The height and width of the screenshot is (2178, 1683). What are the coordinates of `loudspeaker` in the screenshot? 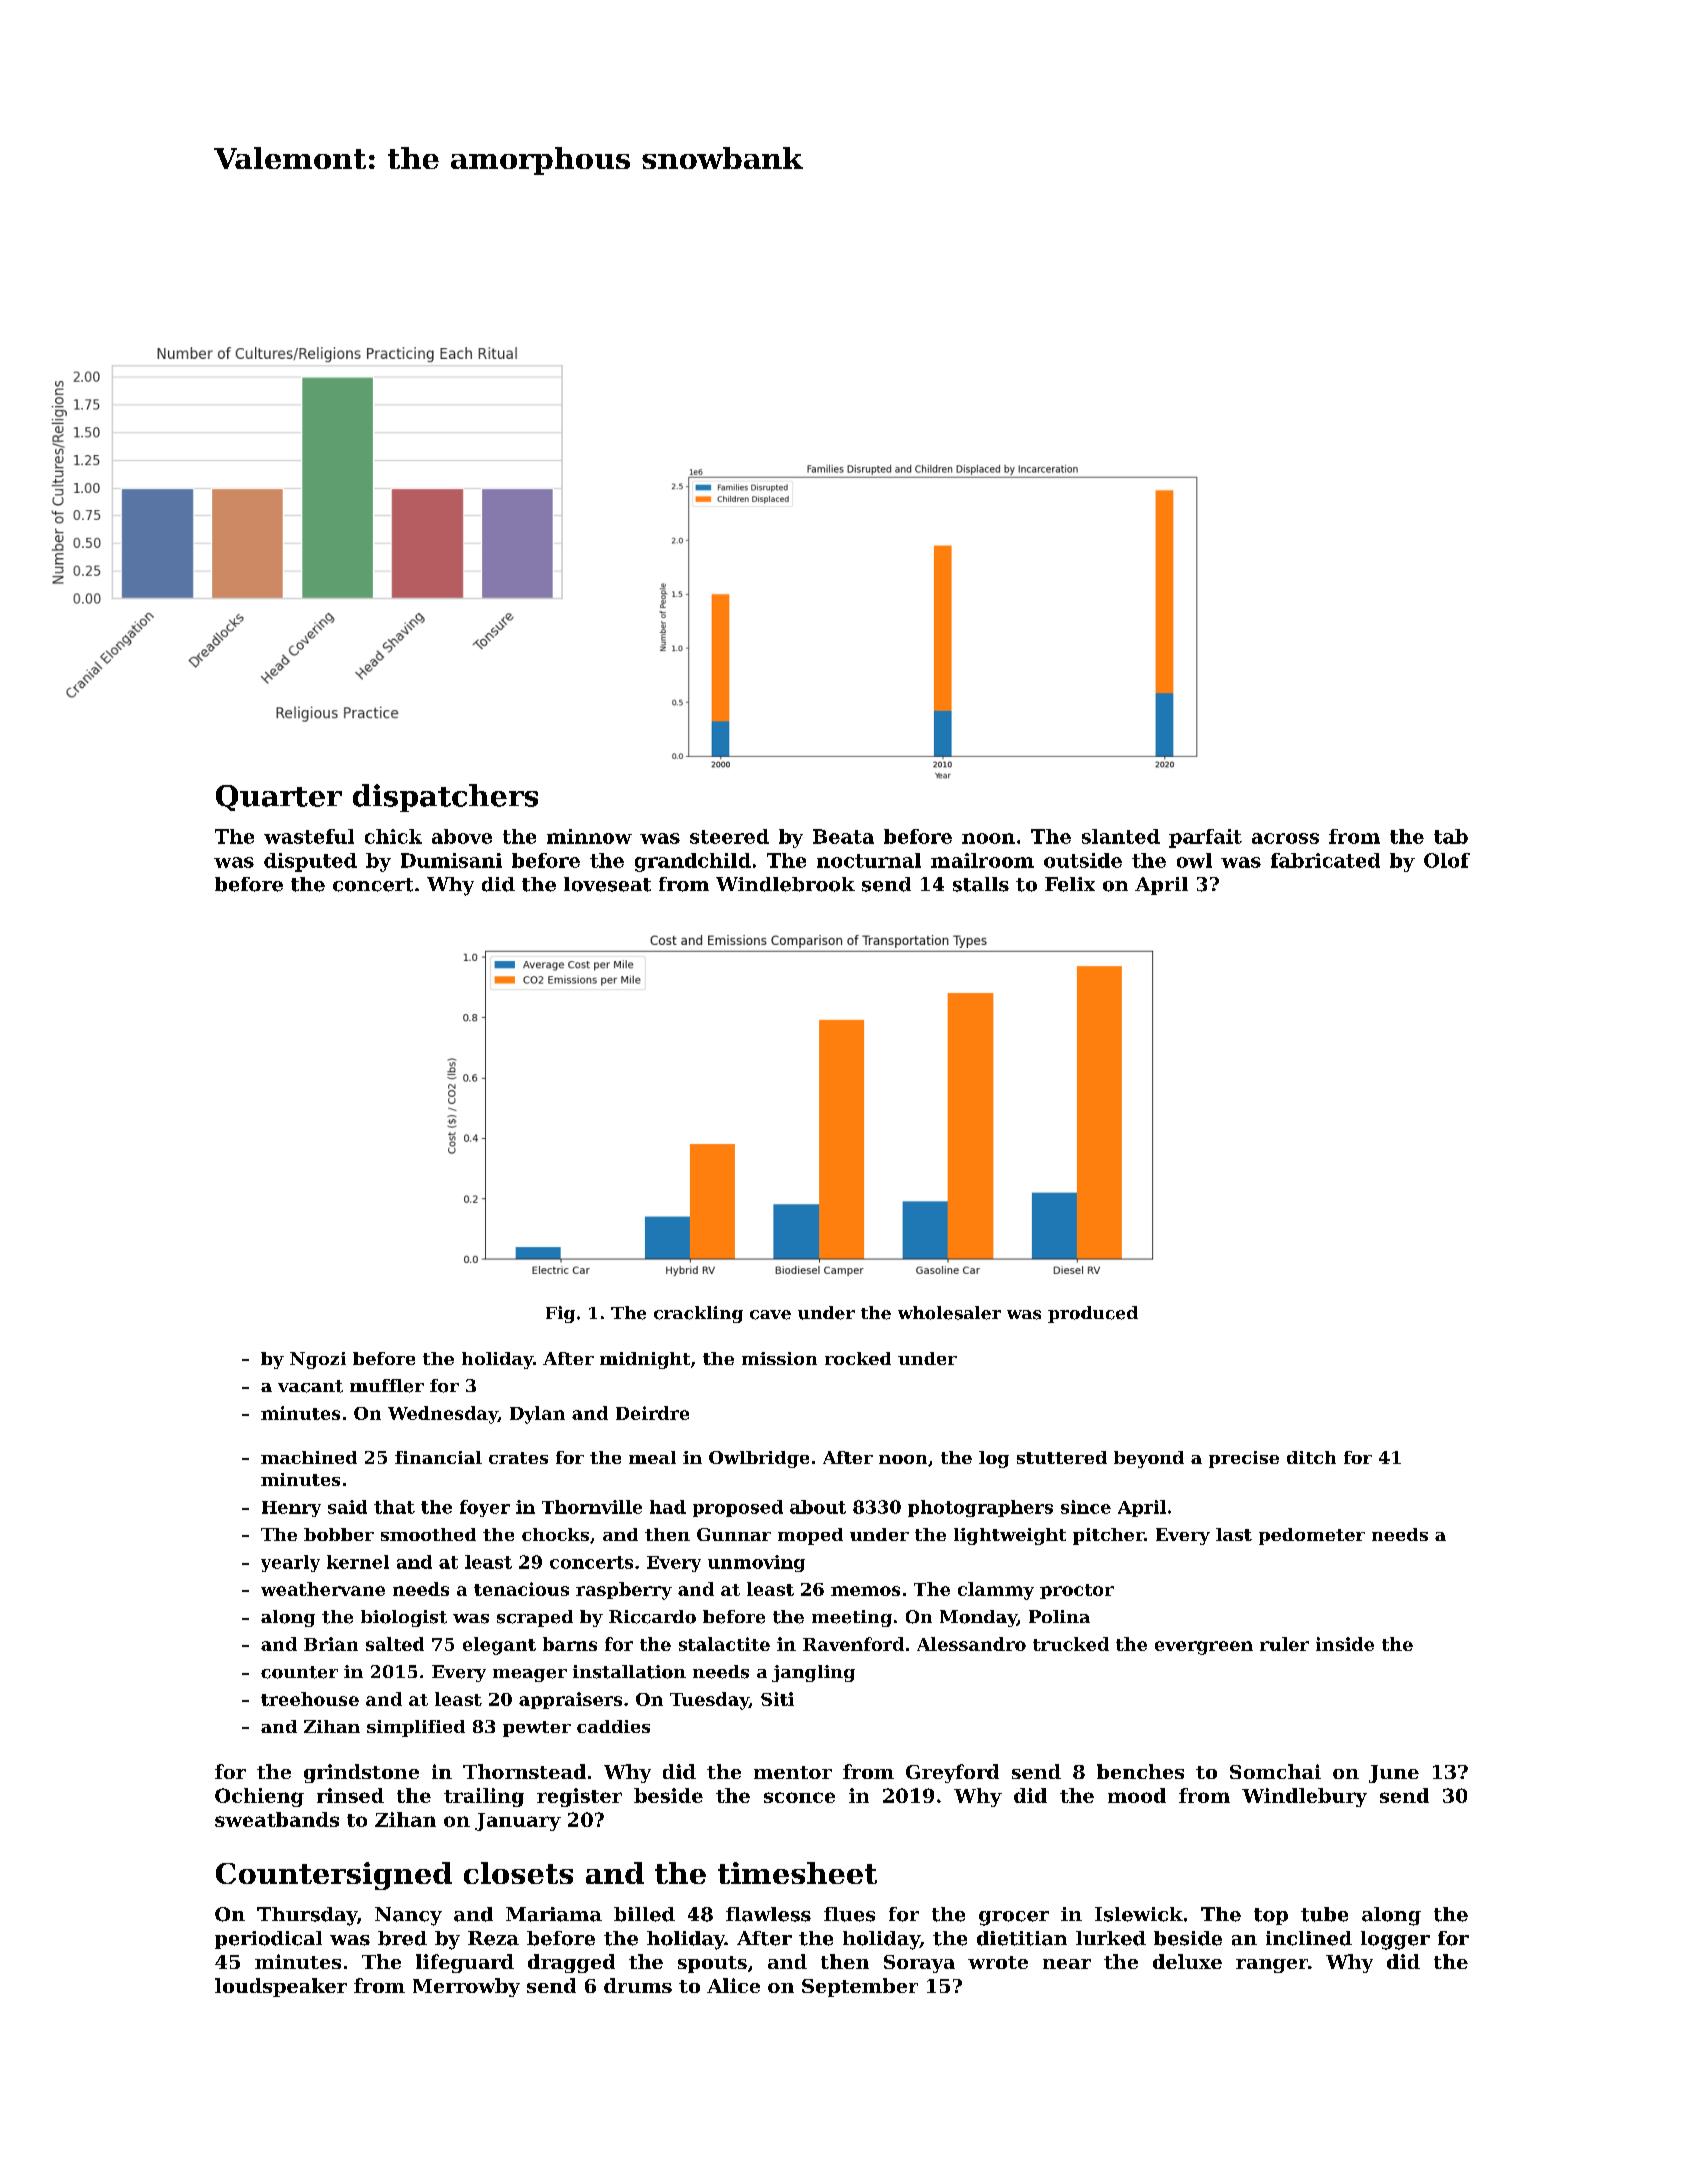 It's located at (281, 1987).
